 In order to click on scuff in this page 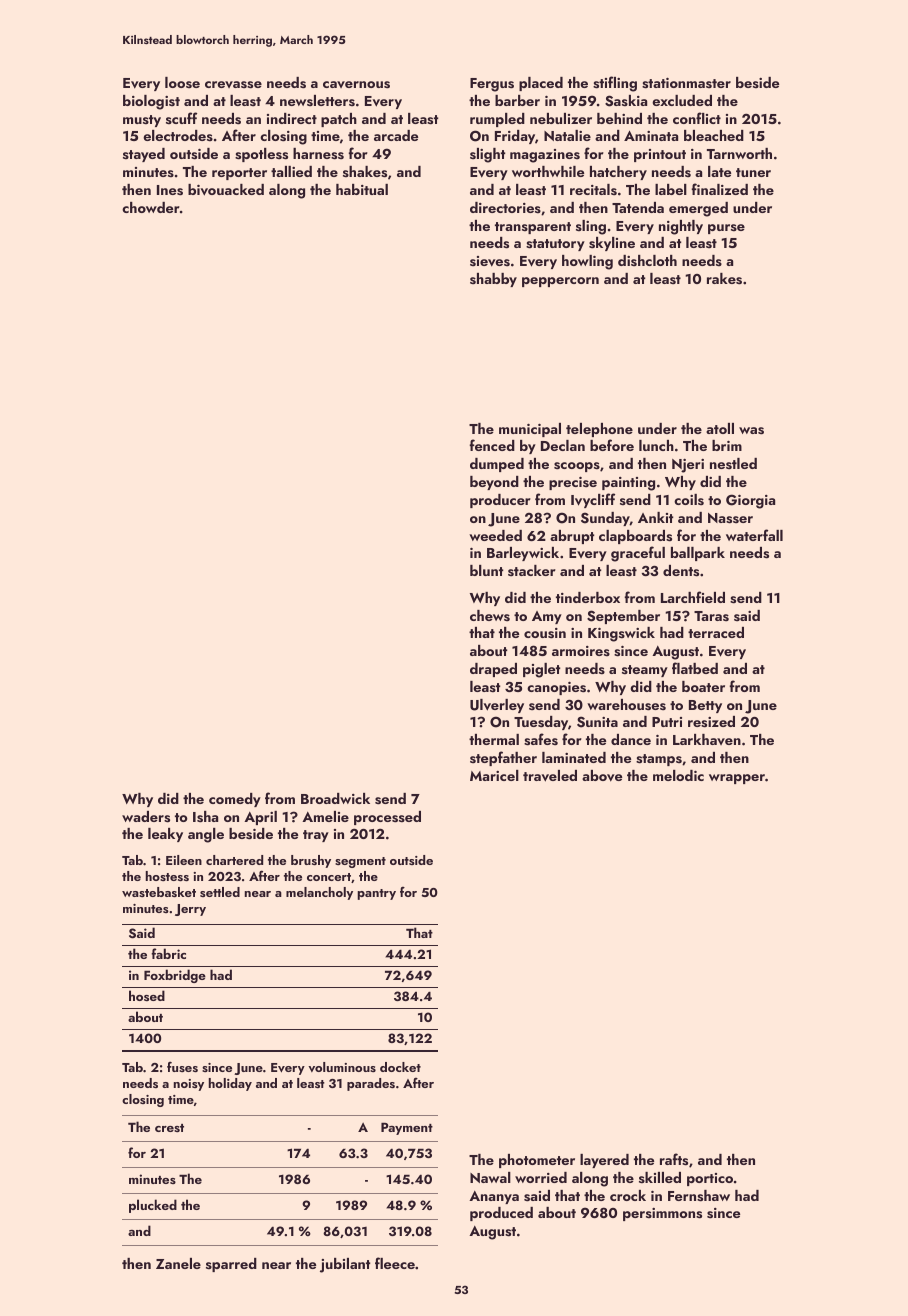, I will do `click(181, 118)`.
